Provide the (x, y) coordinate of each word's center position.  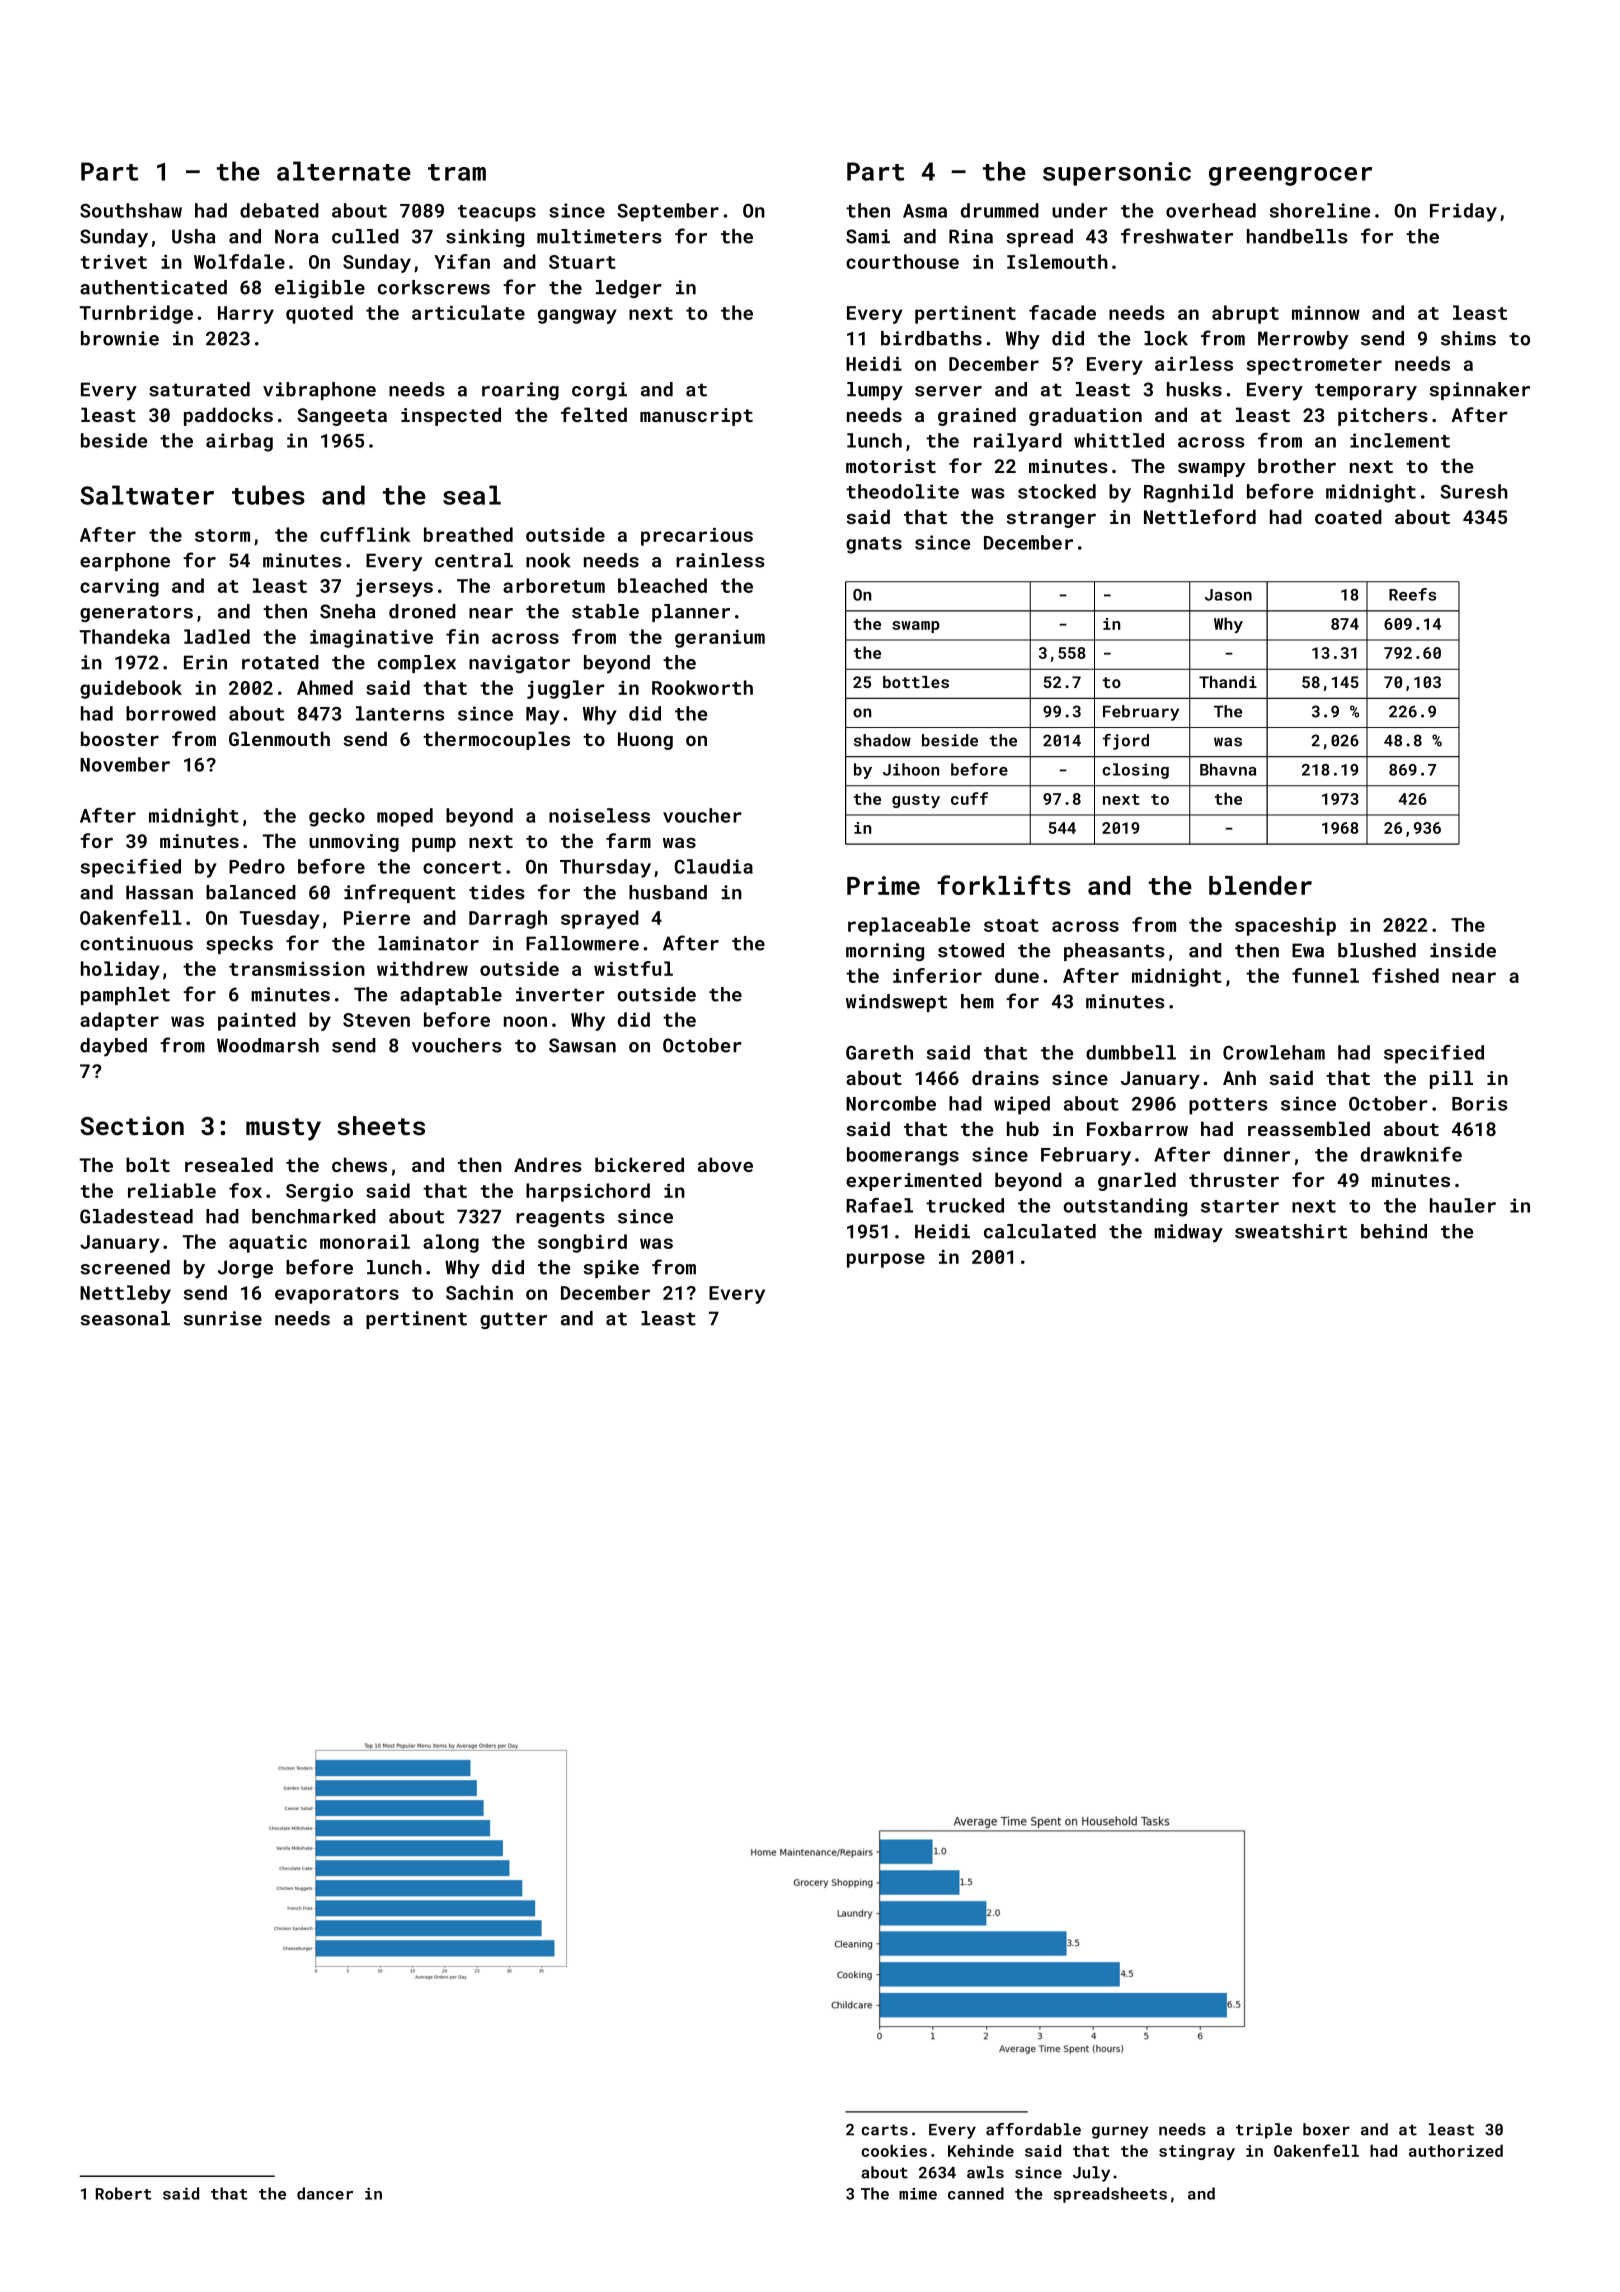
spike (611, 1269)
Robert (124, 2193)
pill (1451, 1079)
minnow (1326, 313)
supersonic (1117, 174)
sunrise (222, 1318)
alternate (344, 171)
